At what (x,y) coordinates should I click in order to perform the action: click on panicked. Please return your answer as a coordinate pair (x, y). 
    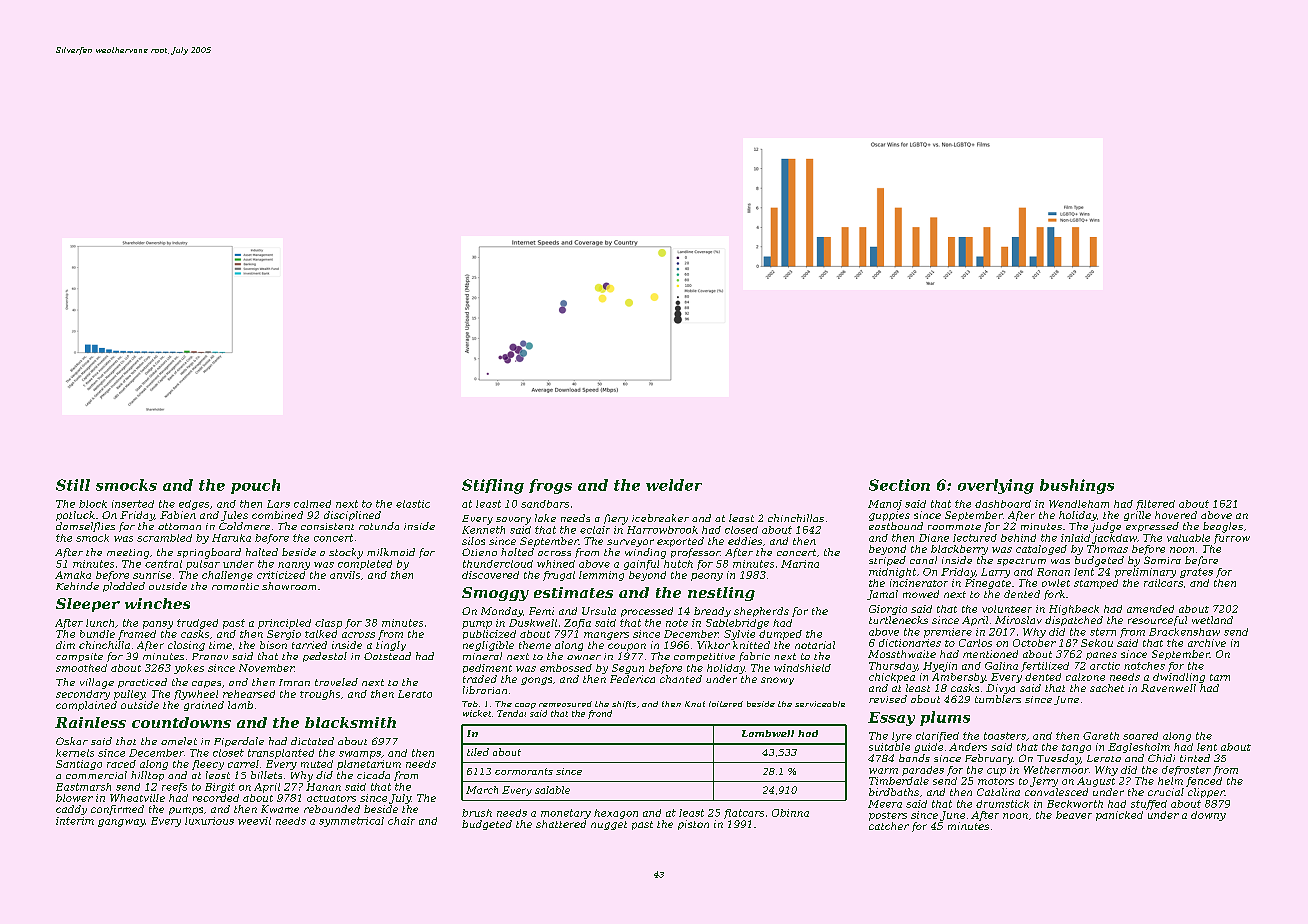
    Looking at the image, I should click on (1119, 816).
